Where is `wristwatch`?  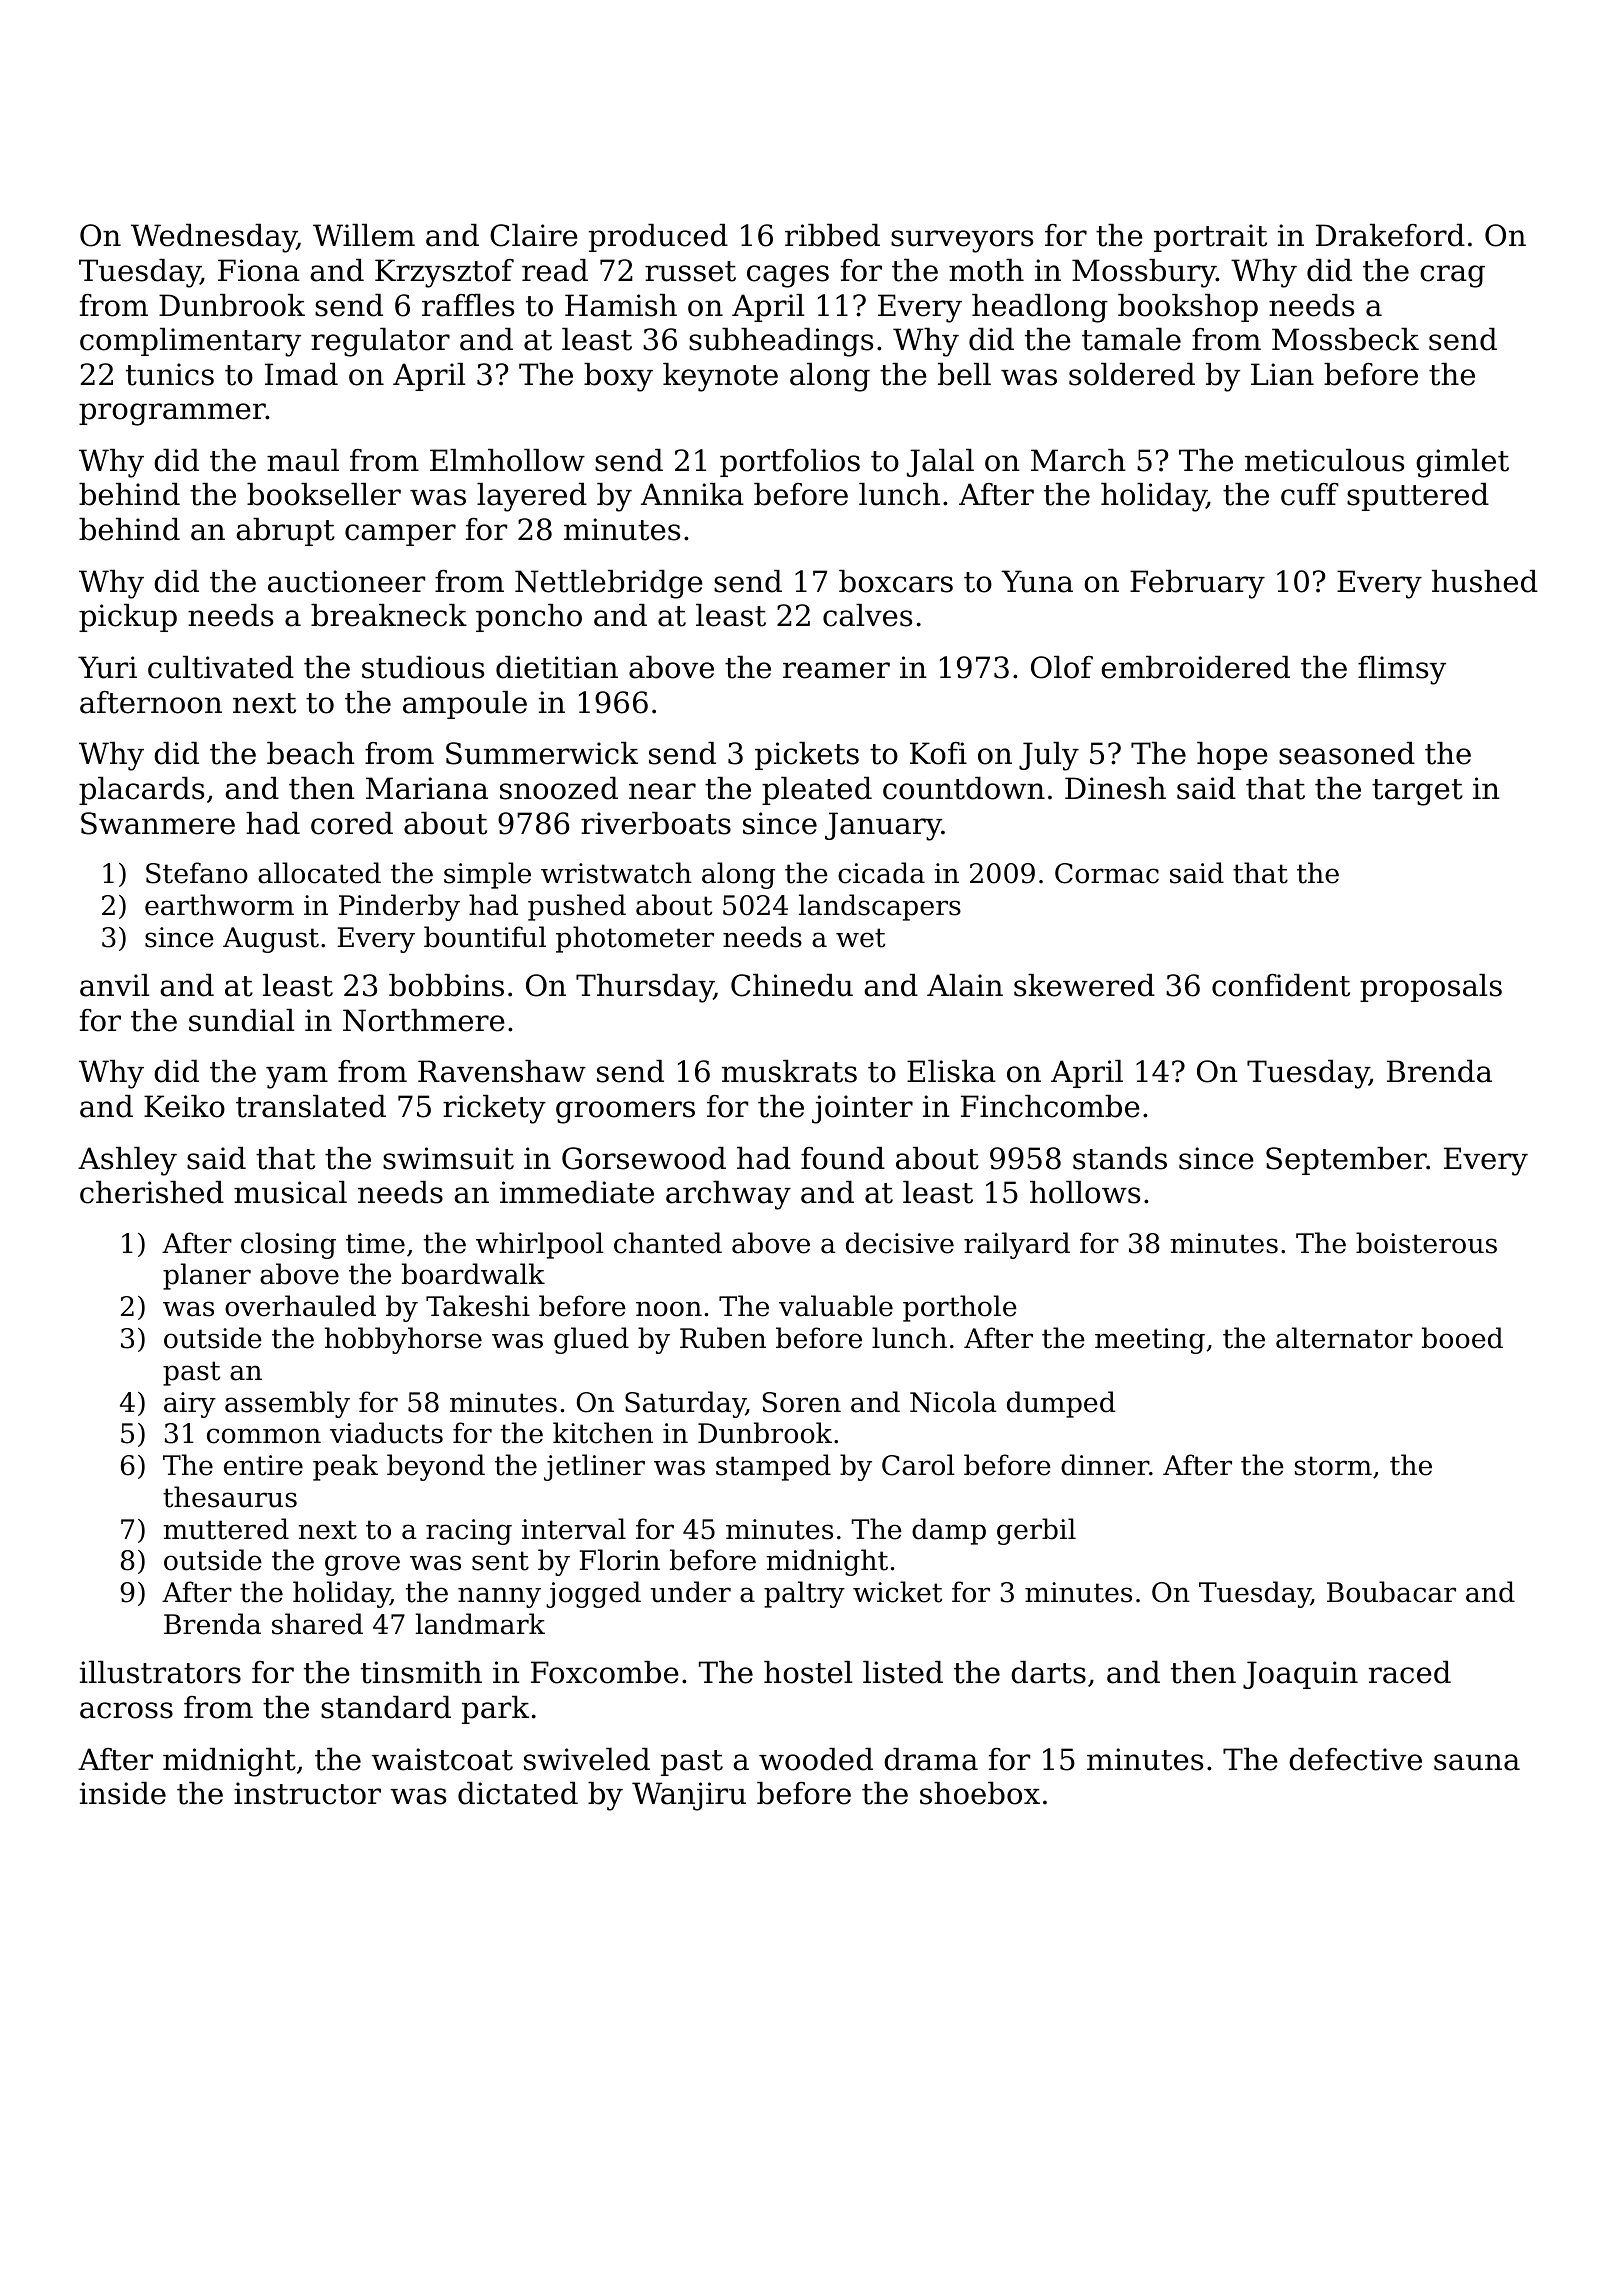
wristwatch is located at coordinates (616, 873).
